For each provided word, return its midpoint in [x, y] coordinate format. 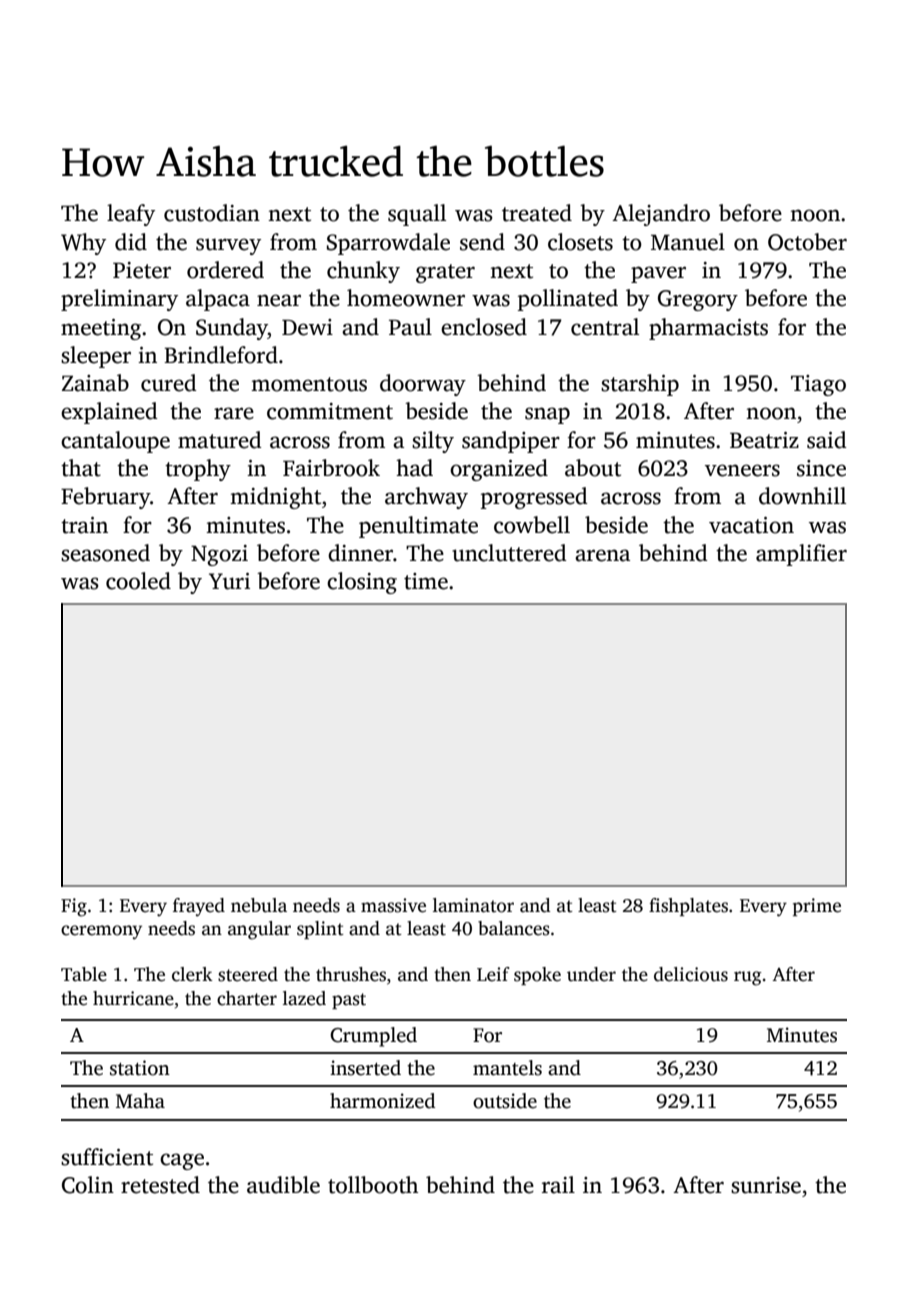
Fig [74, 907]
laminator [473, 905]
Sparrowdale [388, 244]
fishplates [688, 907]
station [140, 1068]
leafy [131, 215]
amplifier [801, 555]
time [426, 581]
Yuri [229, 581]
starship [640, 385]
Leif [493, 974]
